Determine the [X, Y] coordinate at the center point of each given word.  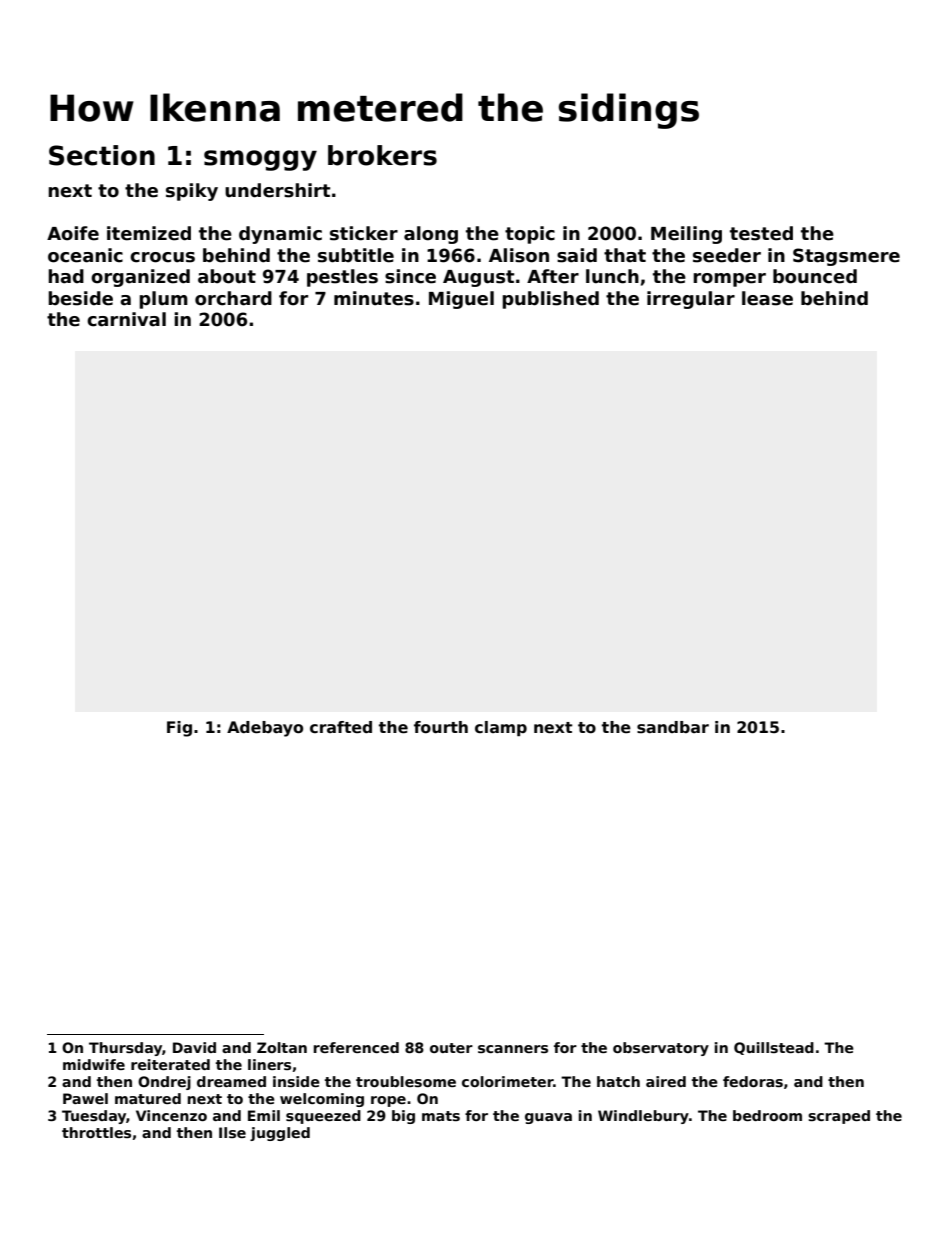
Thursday [125, 1049]
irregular [691, 300]
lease [767, 298]
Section [102, 155]
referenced [356, 1047]
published [550, 300]
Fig [179, 729]
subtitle [356, 255]
